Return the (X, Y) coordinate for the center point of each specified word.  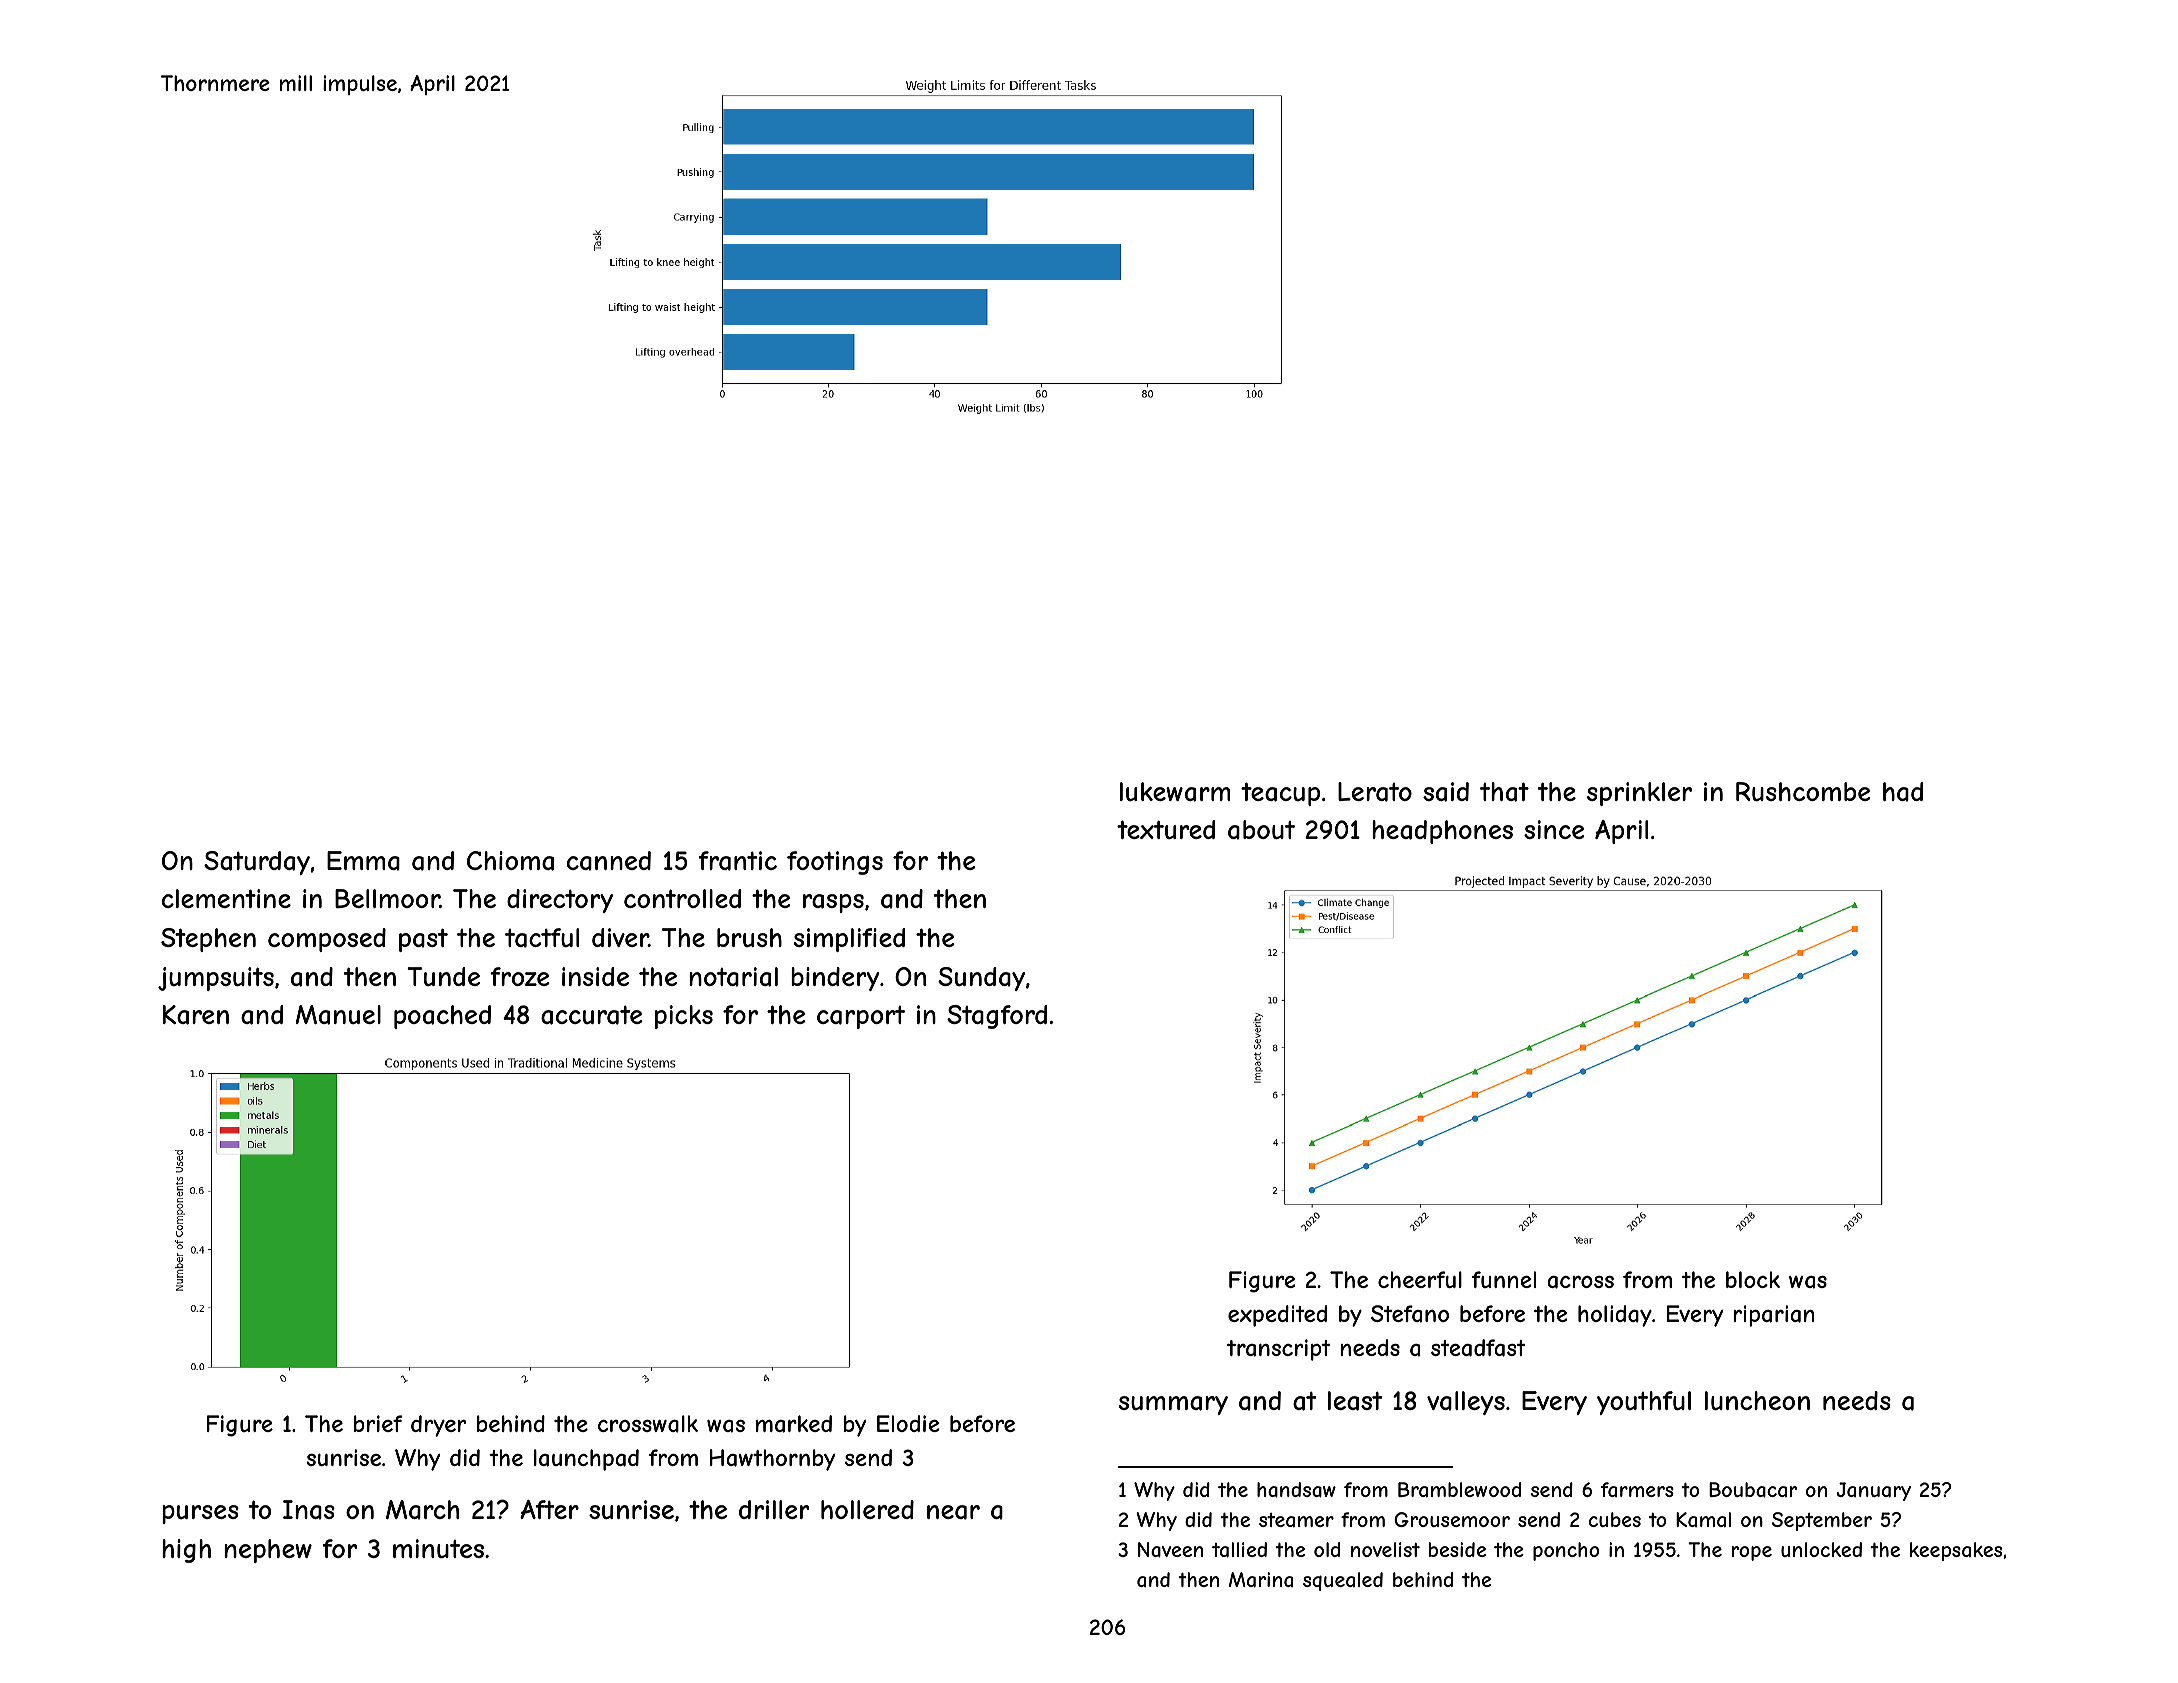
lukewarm (1175, 792)
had (1903, 792)
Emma (363, 861)
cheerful (1420, 1279)
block (1753, 1279)
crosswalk (648, 1424)
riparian (1773, 1316)
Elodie (908, 1423)
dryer (438, 1426)
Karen (196, 1015)
